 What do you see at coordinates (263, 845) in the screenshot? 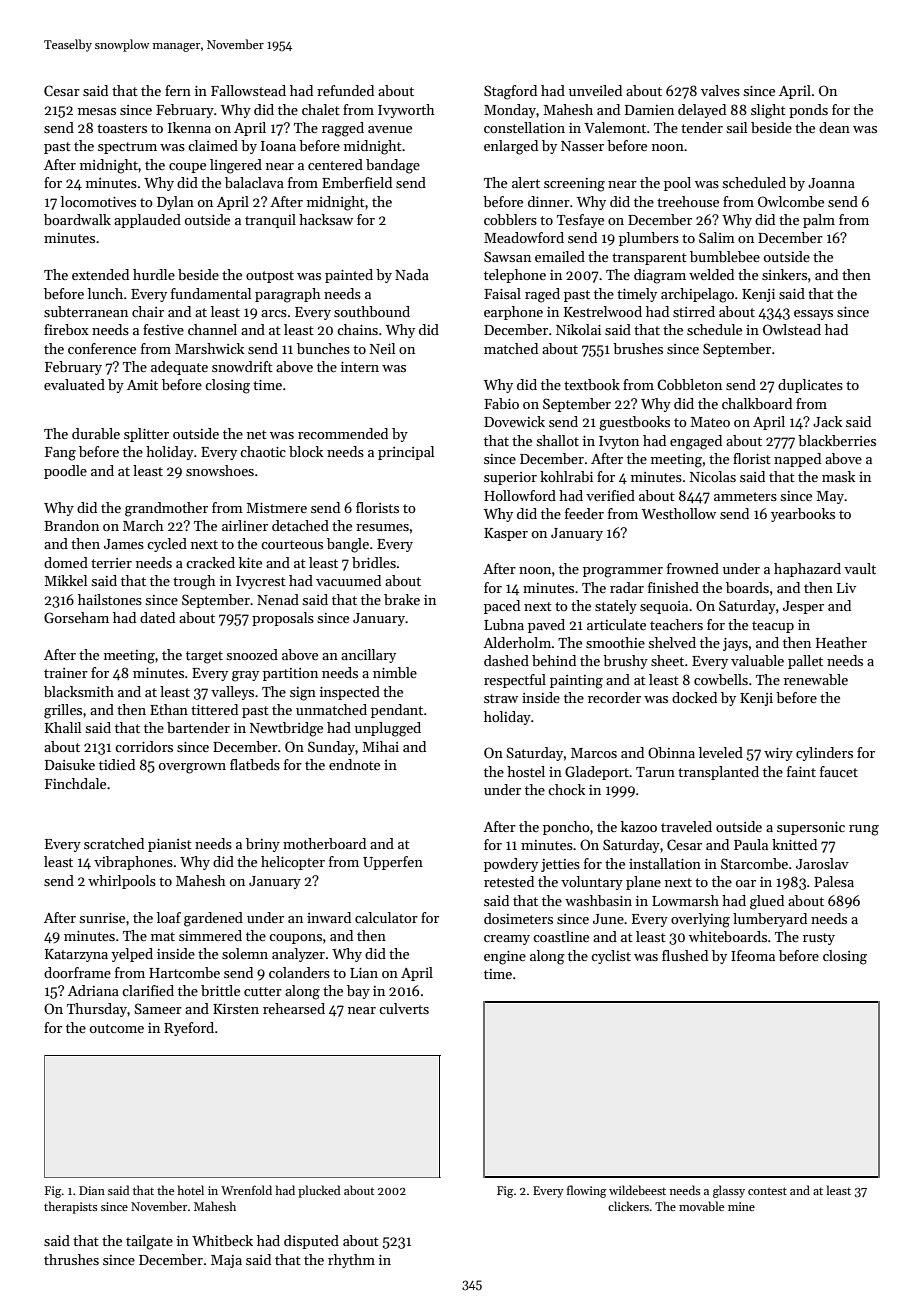
I see `briny` at bounding box center [263, 845].
